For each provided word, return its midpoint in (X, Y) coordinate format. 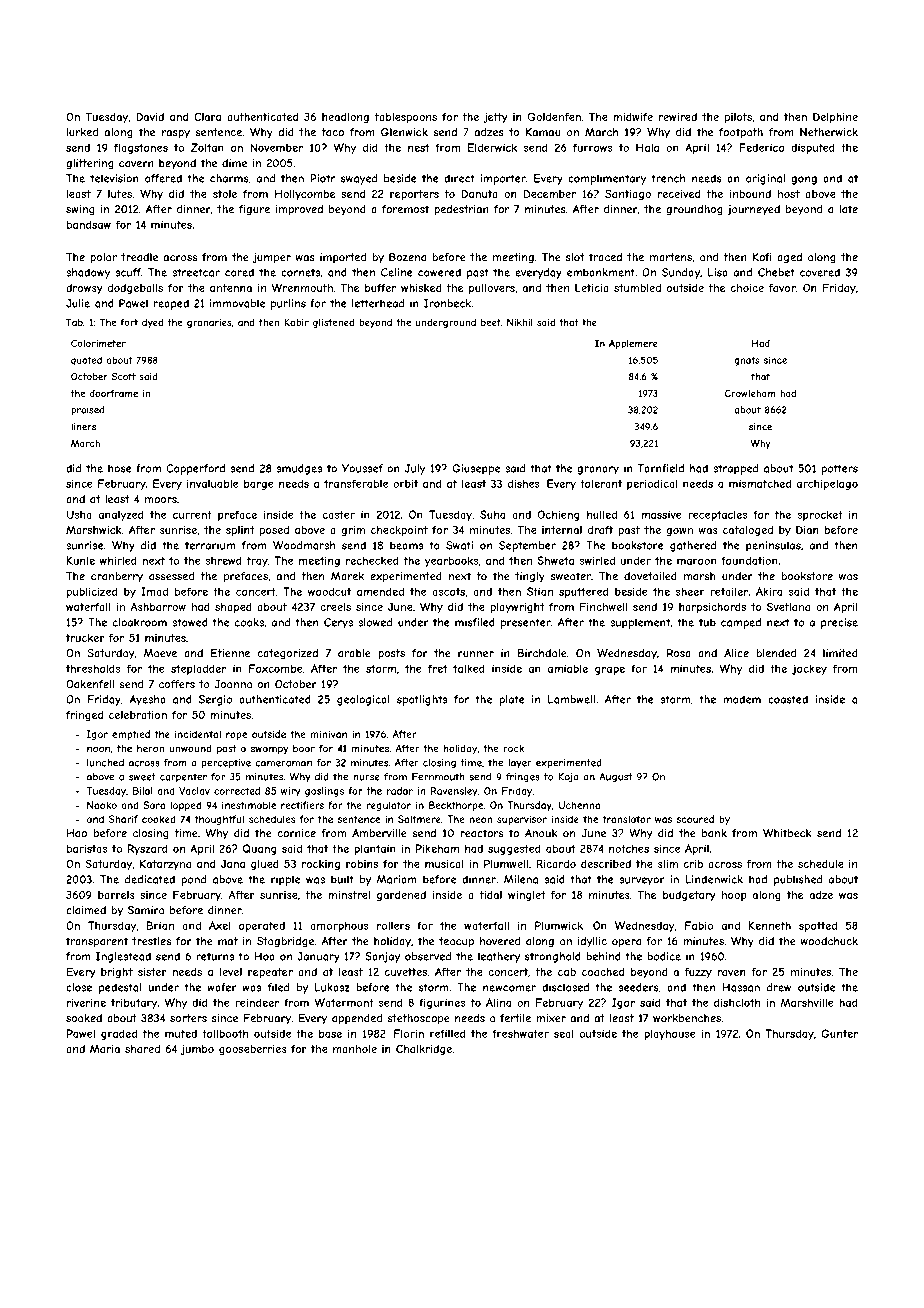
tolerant (601, 483)
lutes (120, 194)
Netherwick (829, 132)
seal (564, 1033)
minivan (329, 734)
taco (332, 132)
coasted (788, 699)
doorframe (114, 393)
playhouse (670, 1034)
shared (142, 1049)
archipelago (827, 484)
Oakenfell (90, 684)
